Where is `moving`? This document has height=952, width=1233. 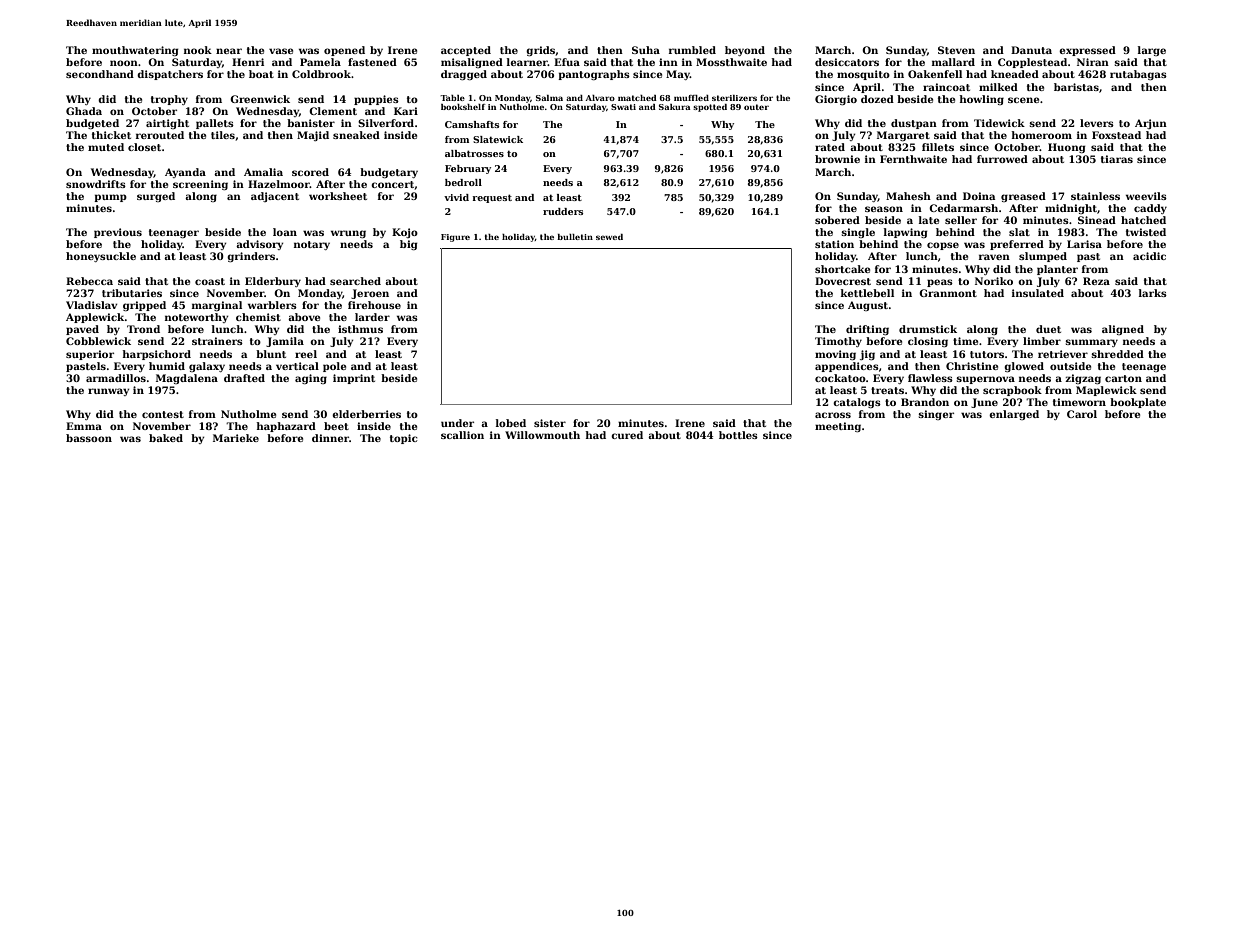 moving is located at coordinates (835, 355).
